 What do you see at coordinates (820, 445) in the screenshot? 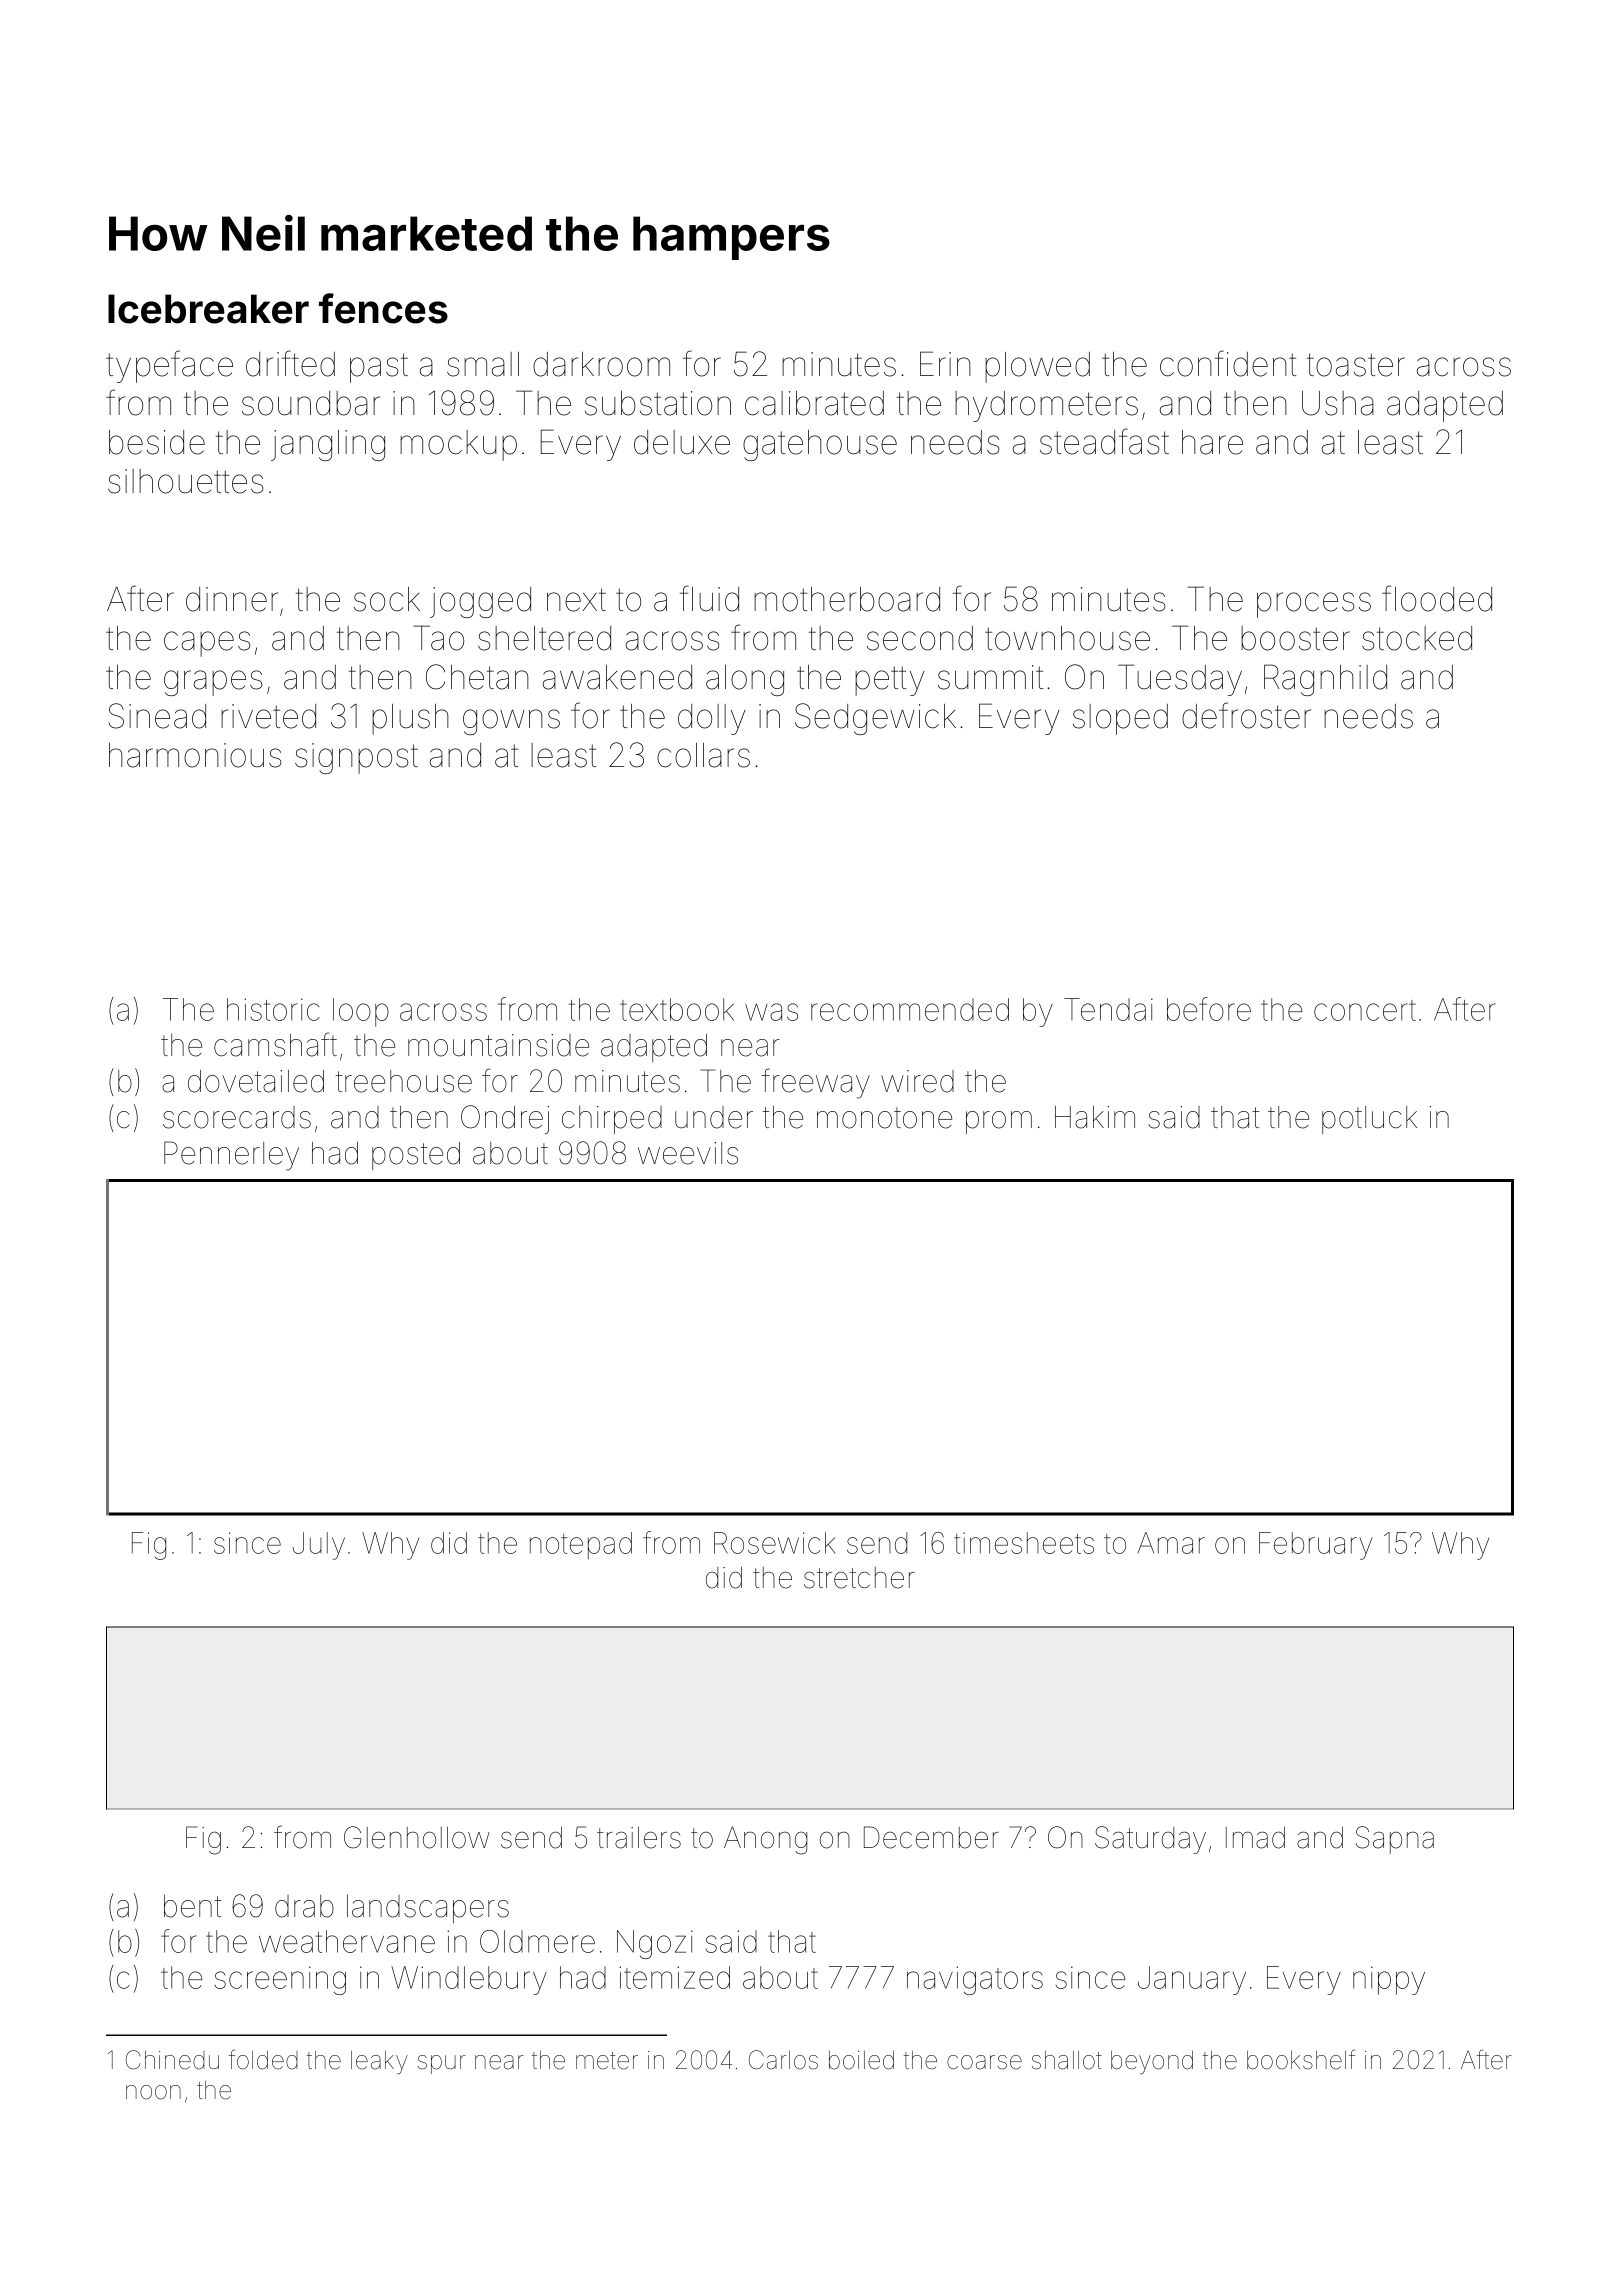
I see `gatehouse` at bounding box center [820, 445].
